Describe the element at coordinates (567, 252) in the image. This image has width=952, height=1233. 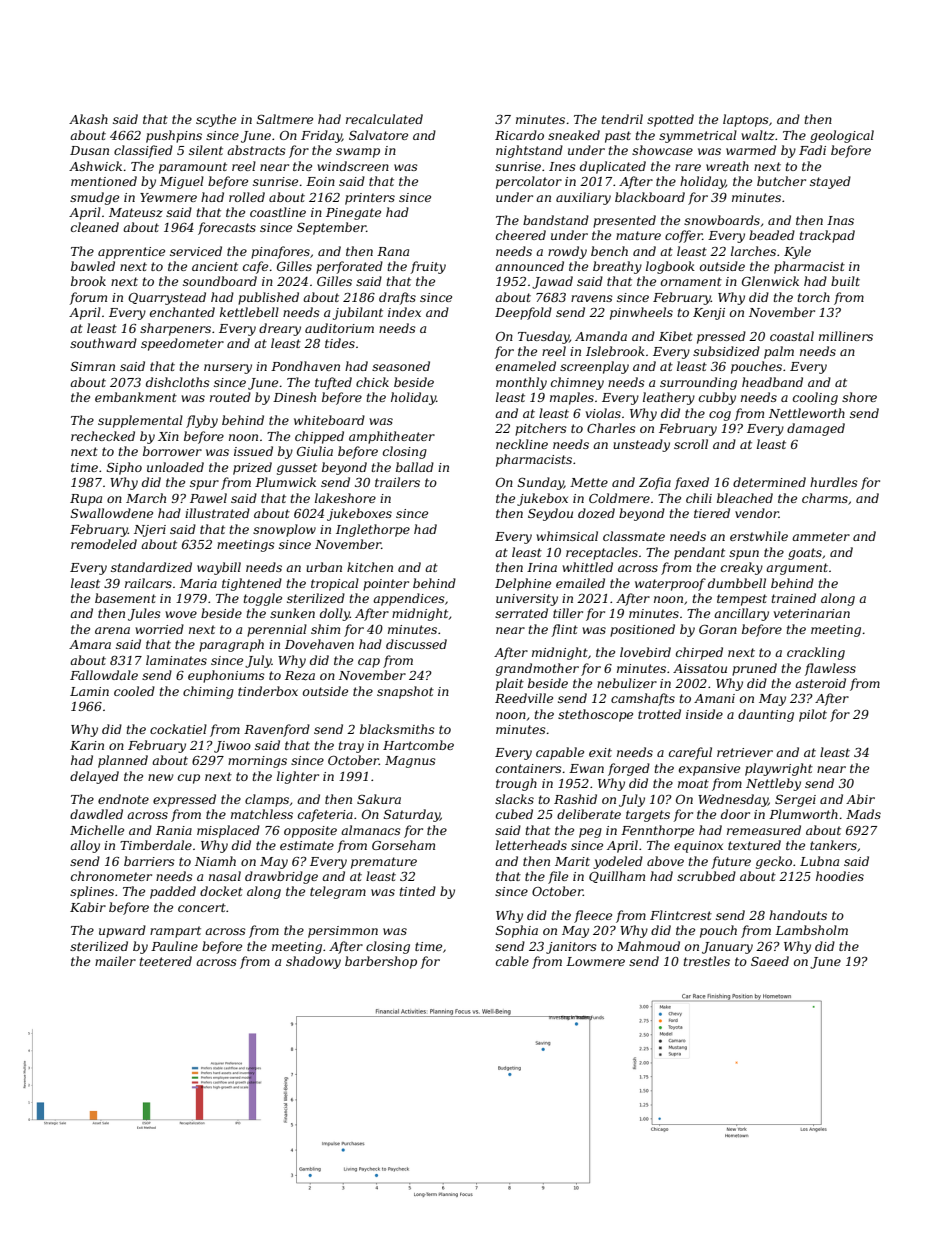
I see `rowdy` at that location.
